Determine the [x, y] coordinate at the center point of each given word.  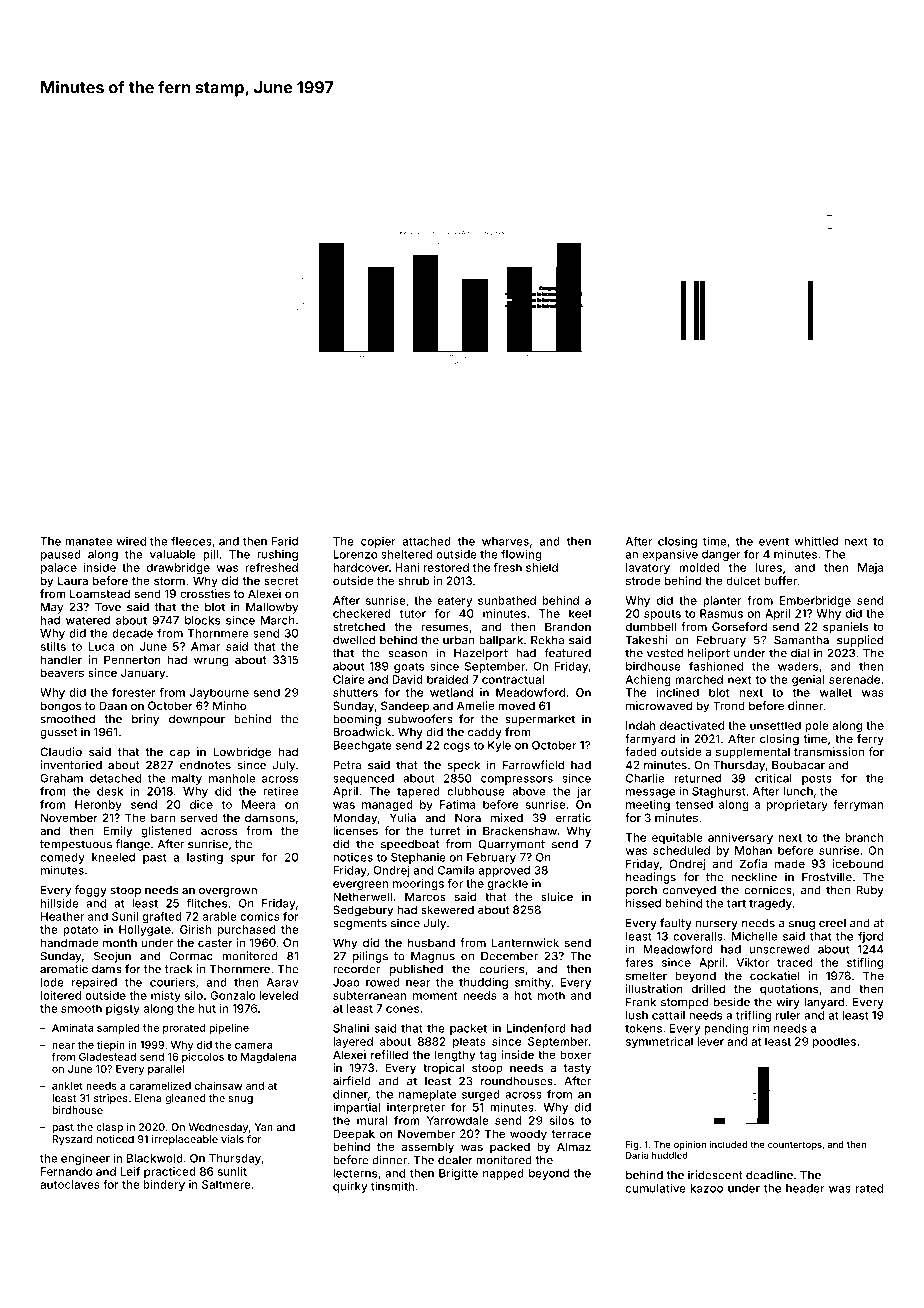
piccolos [203, 1057]
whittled [816, 541]
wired [131, 541]
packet [468, 1029]
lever [710, 1041]
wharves [505, 541]
